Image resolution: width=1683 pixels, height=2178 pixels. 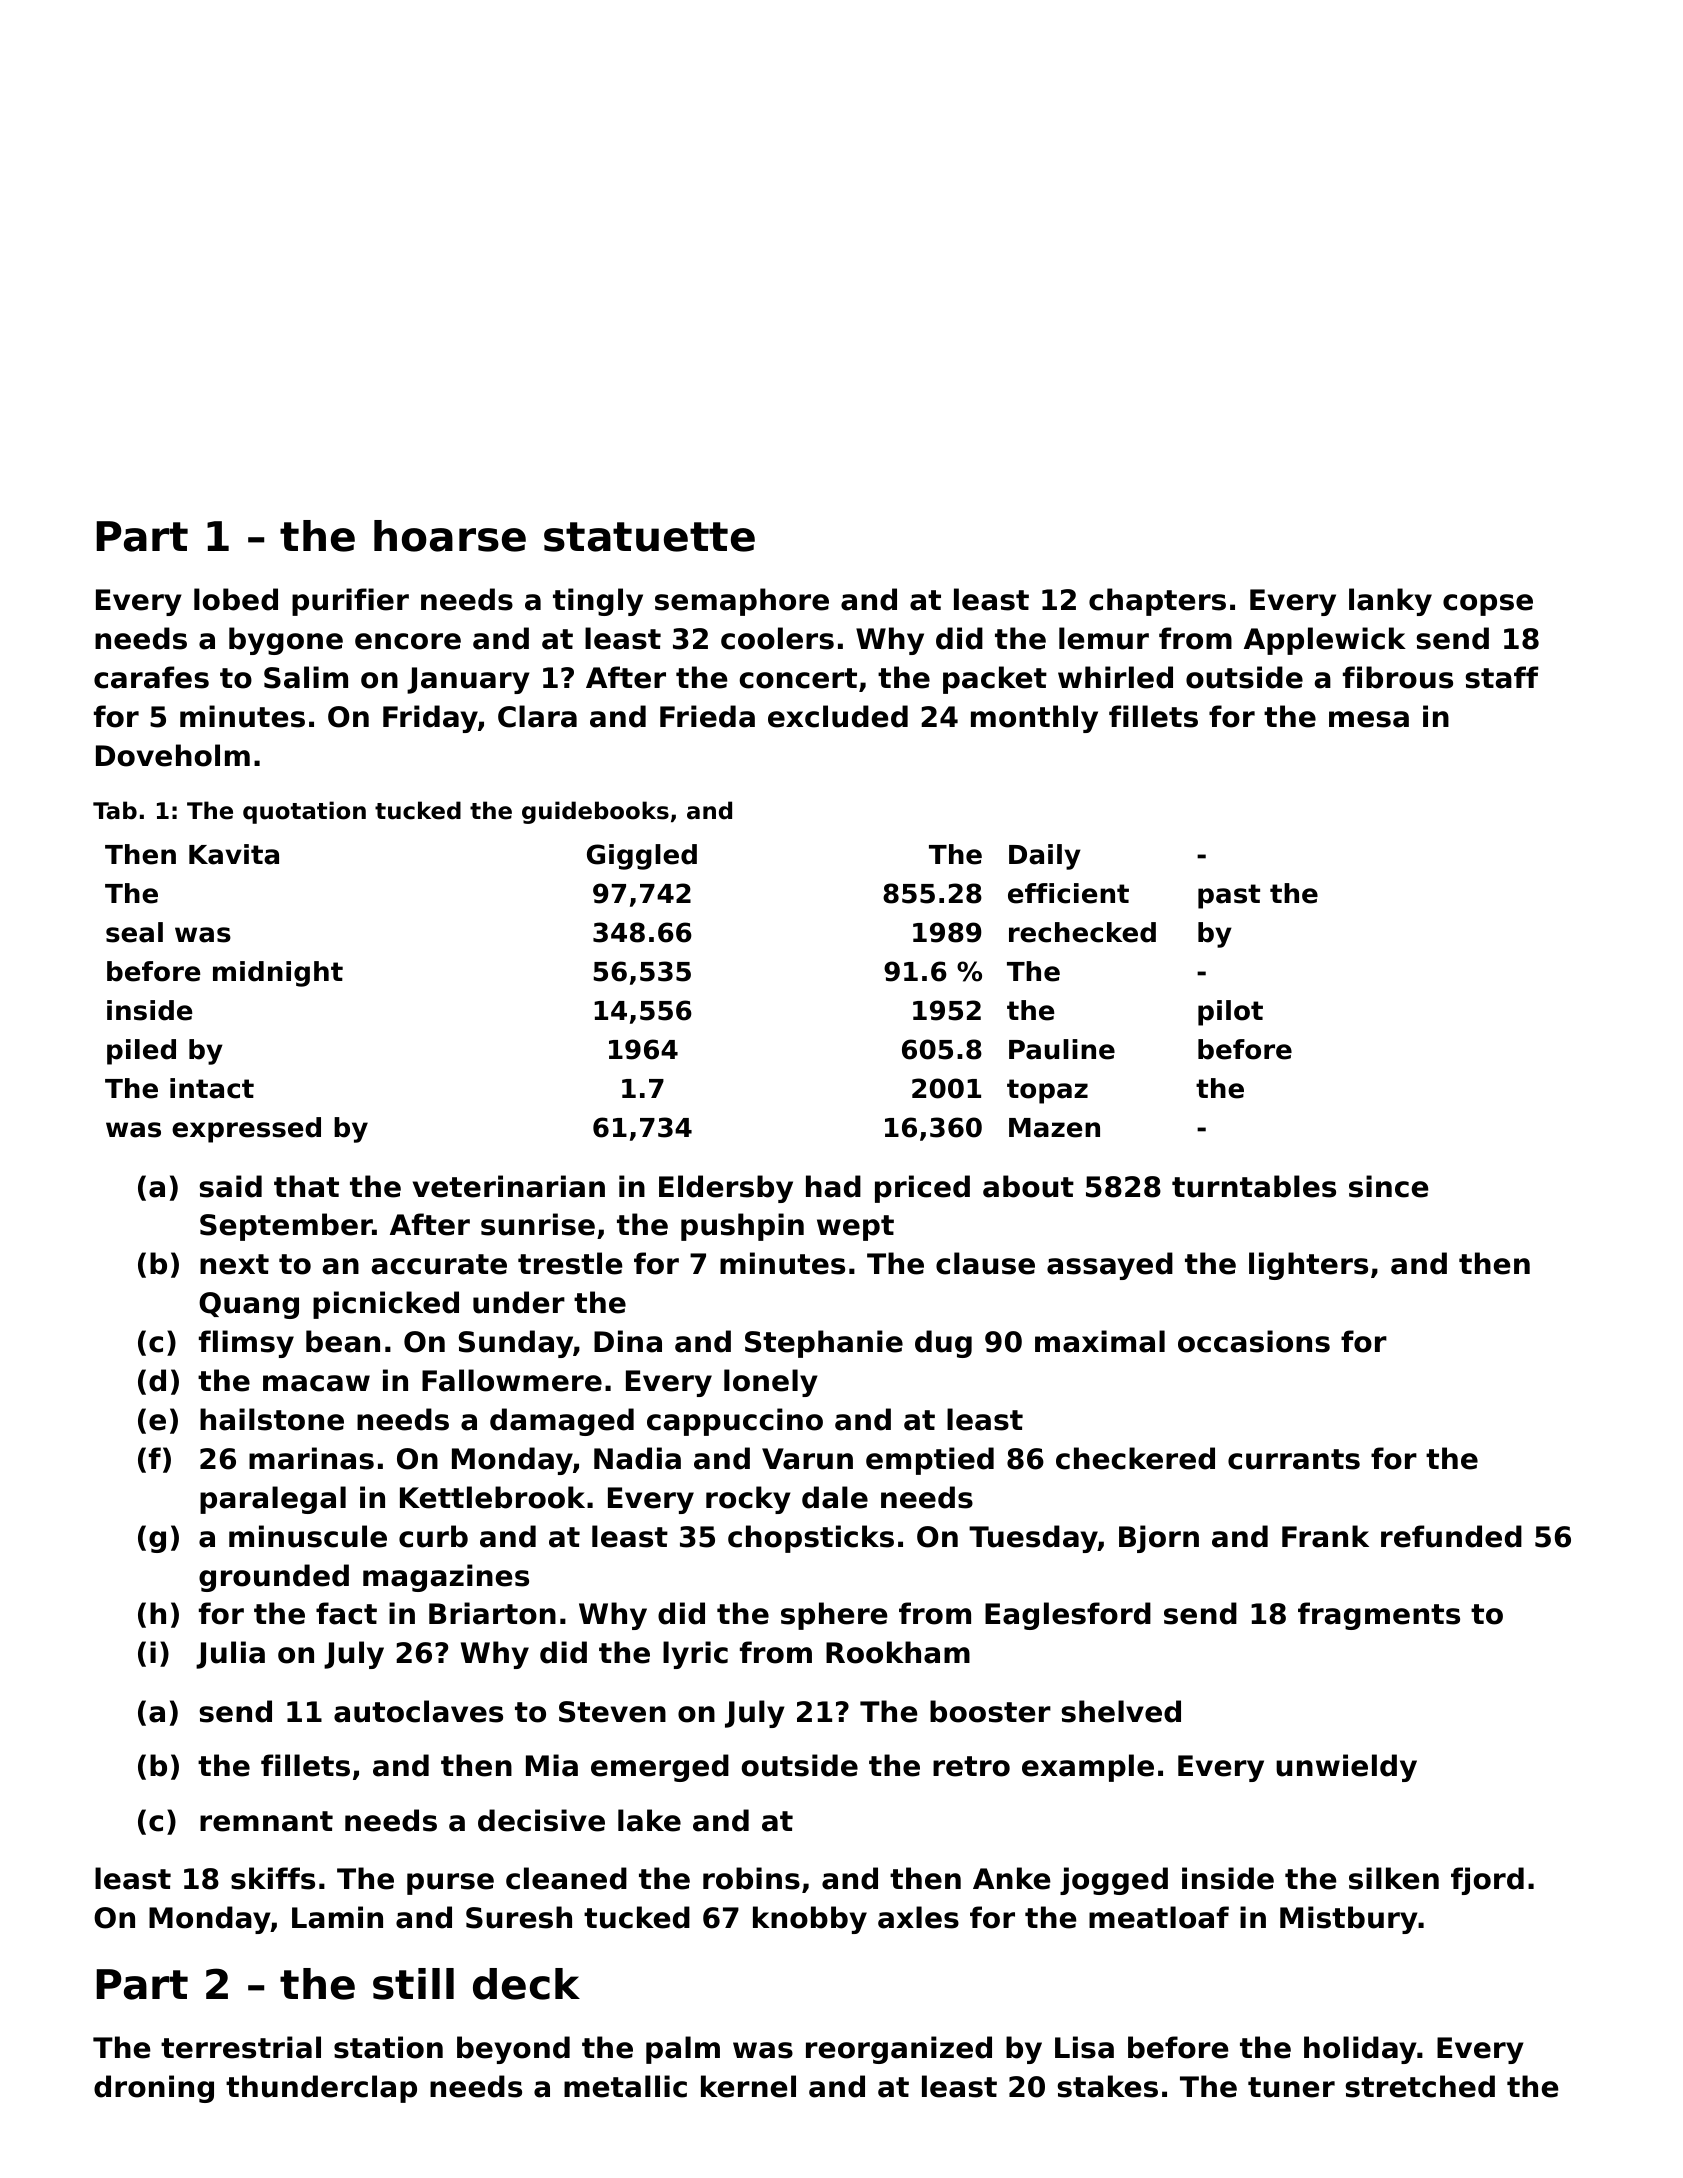 I want to click on station, so click(x=388, y=2047).
